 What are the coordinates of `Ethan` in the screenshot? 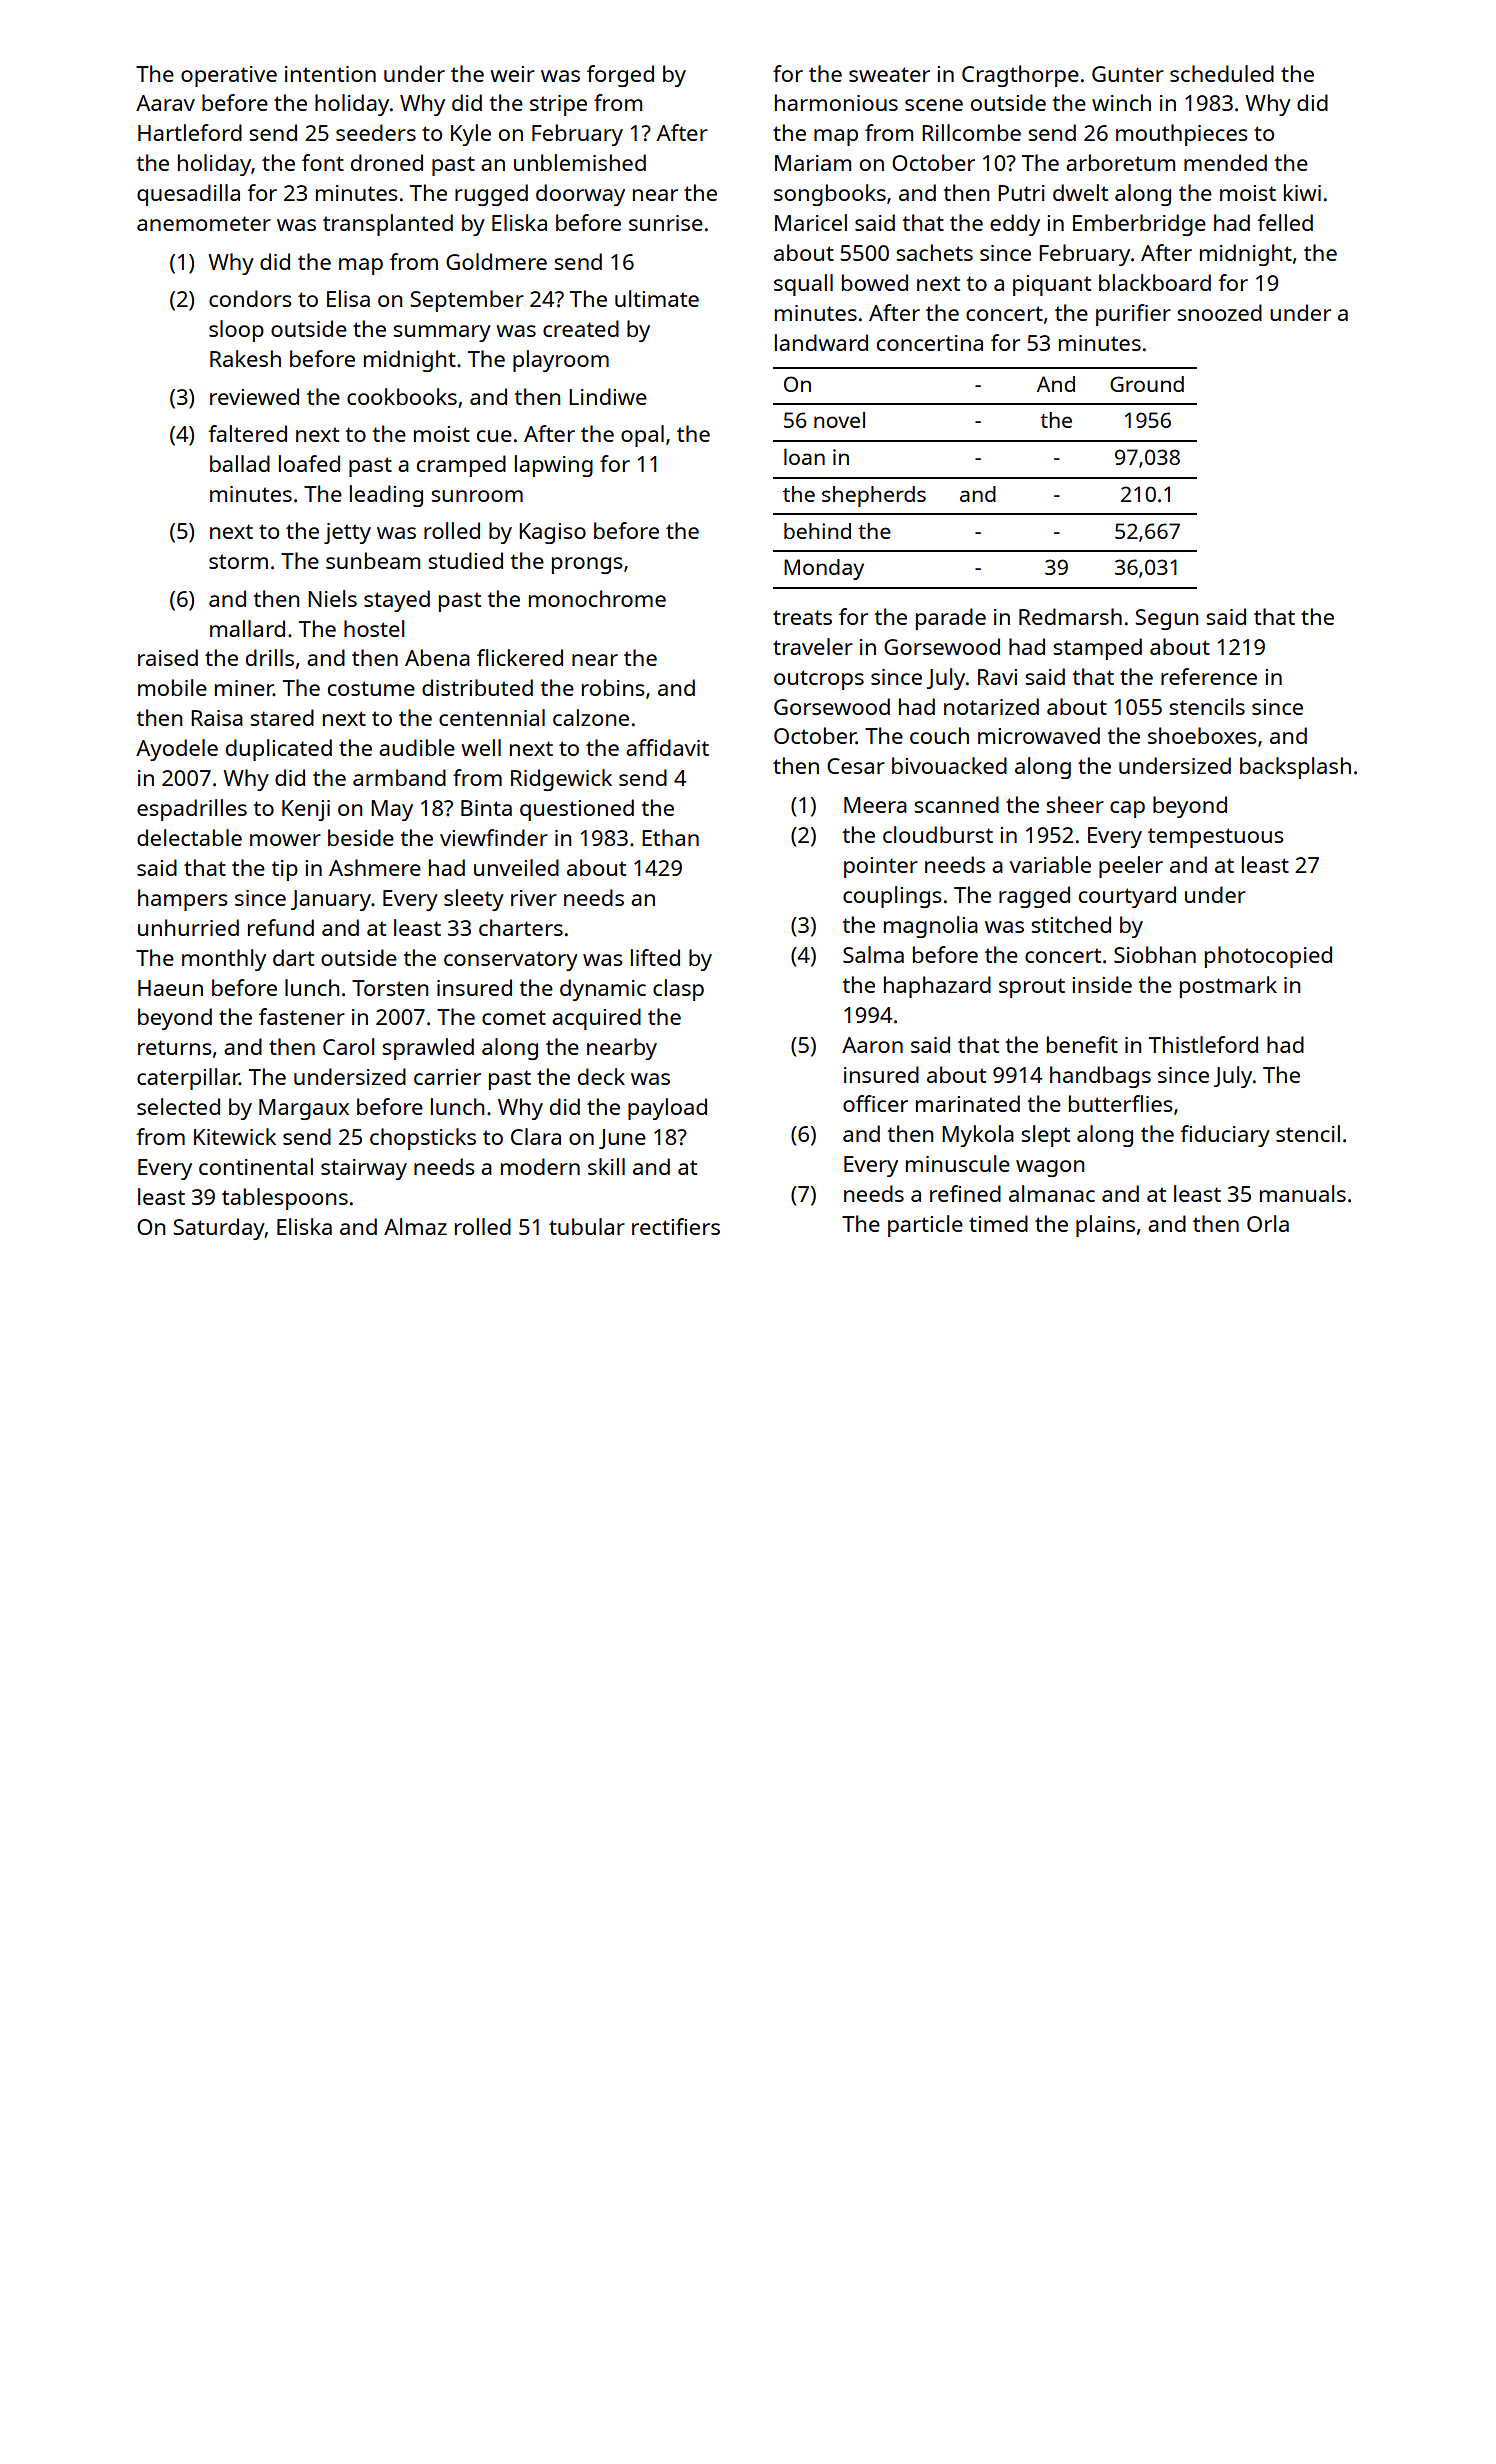 It's located at (670, 837).
